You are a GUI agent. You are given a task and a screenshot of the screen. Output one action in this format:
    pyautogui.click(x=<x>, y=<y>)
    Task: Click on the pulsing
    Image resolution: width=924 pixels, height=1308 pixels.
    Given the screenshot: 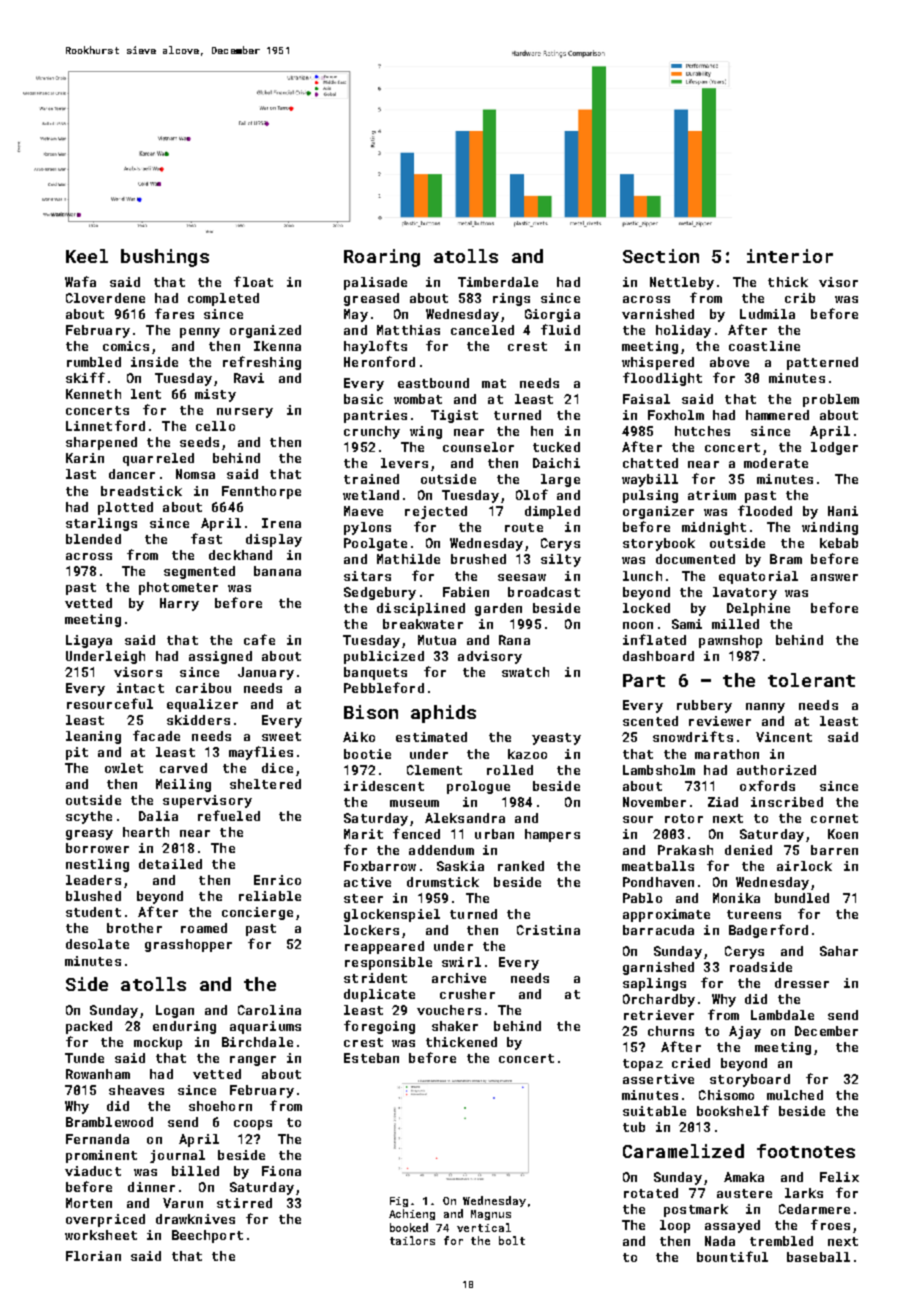 What is the action you would take?
    pyautogui.click(x=650, y=496)
